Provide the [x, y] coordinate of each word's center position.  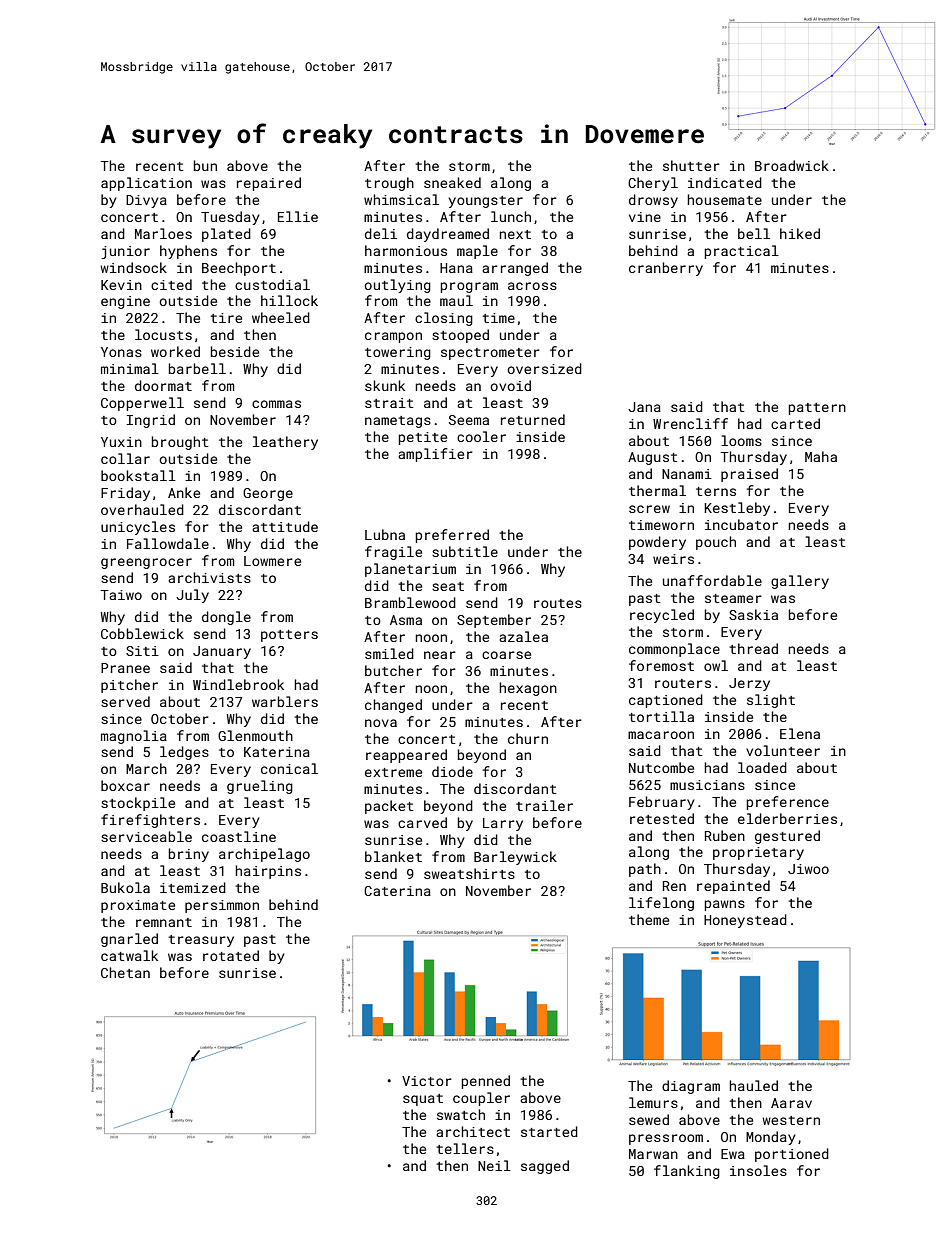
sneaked [452, 182]
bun [205, 165]
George [268, 494]
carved [422, 822]
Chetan [125, 972]
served [125, 701]
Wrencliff [690, 423]
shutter [691, 165]
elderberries [787, 818]
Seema [469, 420]
